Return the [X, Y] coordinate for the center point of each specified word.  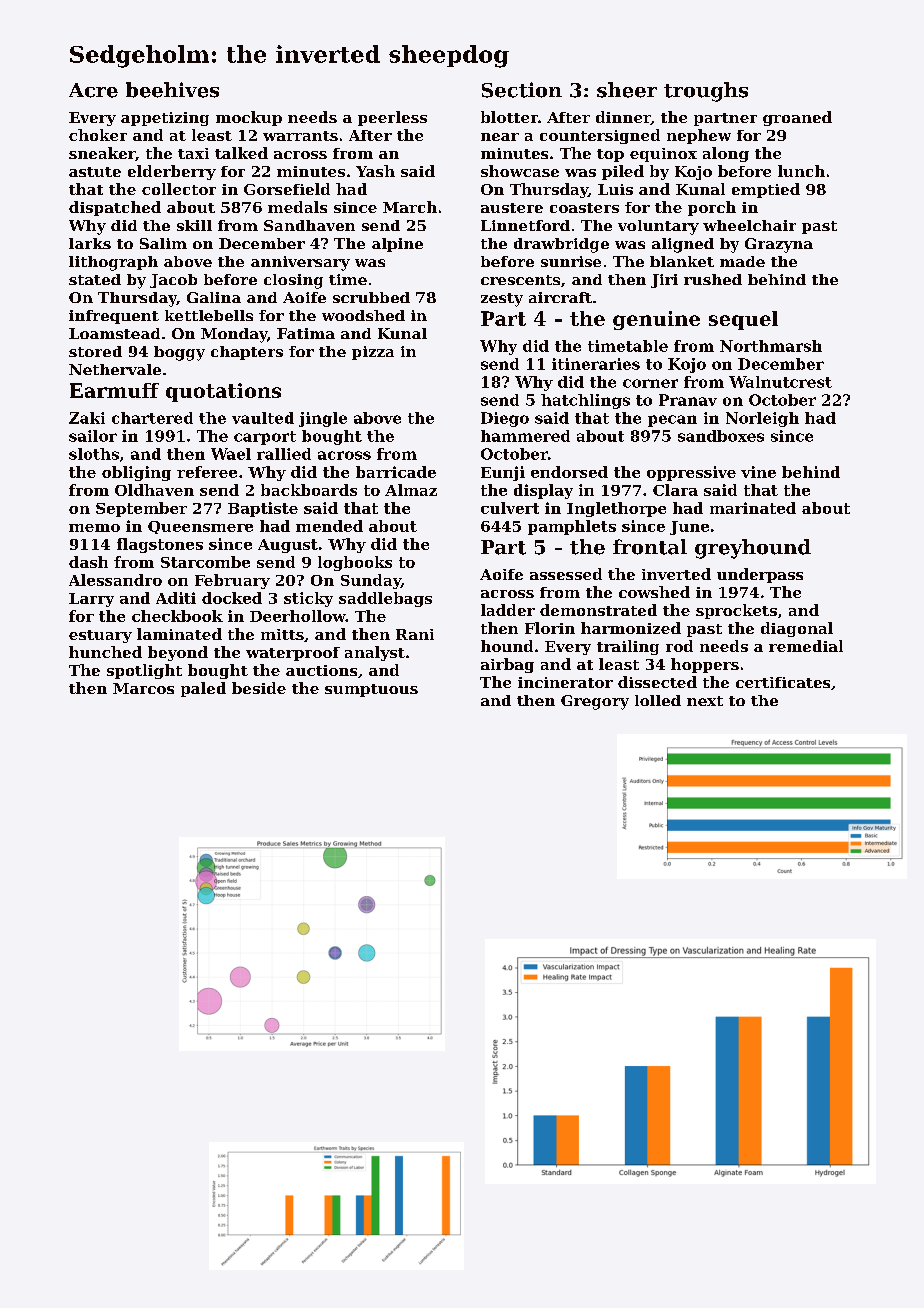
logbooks [355, 563]
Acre [93, 90]
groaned [797, 118]
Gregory [595, 702]
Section [522, 90]
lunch [801, 171]
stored [95, 351]
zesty [502, 300]
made [742, 261]
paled [203, 689]
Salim [163, 243]
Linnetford [525, 225]
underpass [760, 575]
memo [94, 528]
